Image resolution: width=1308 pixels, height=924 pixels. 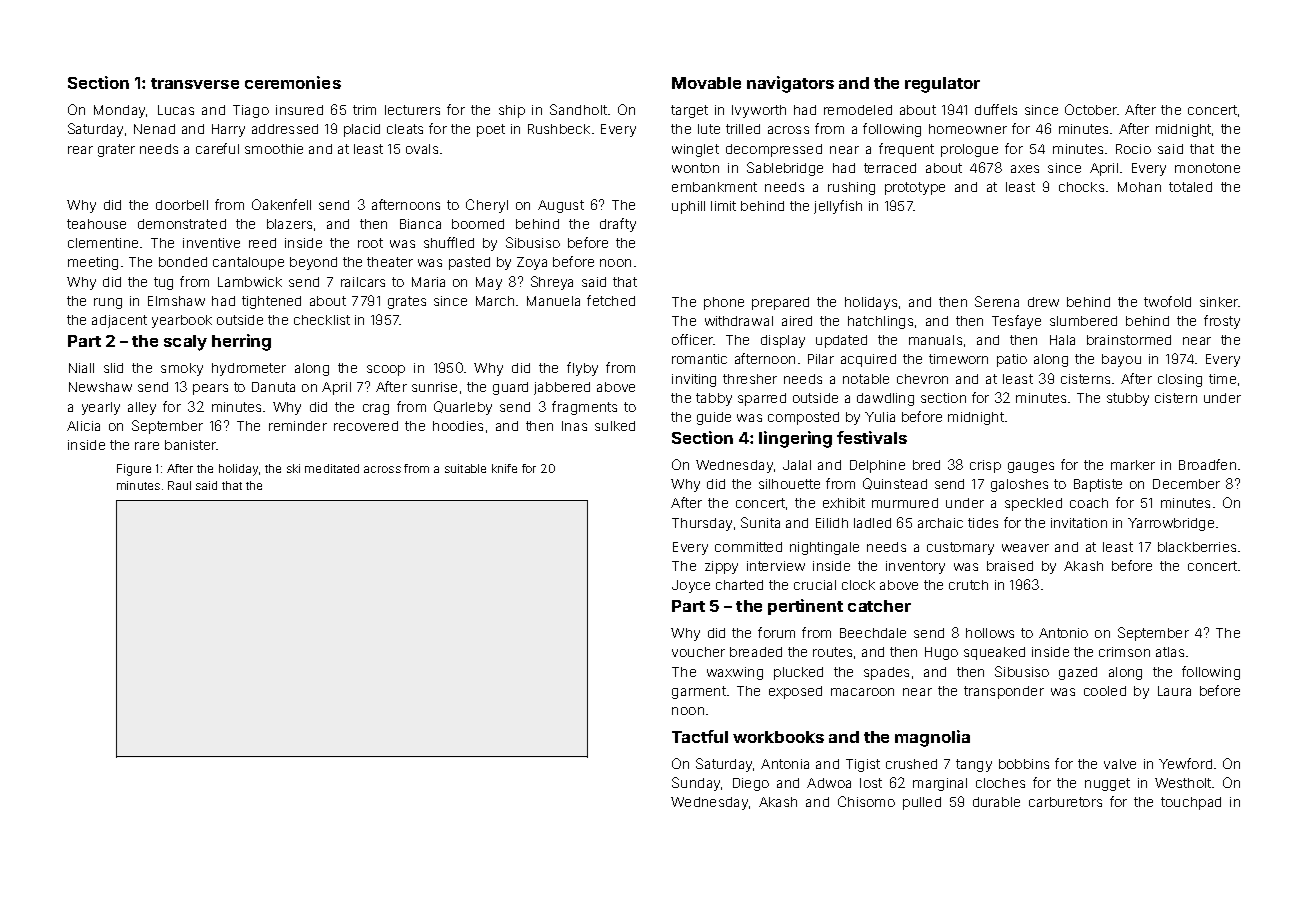 I want to click on exhibit, so click(x=844, y=503).
